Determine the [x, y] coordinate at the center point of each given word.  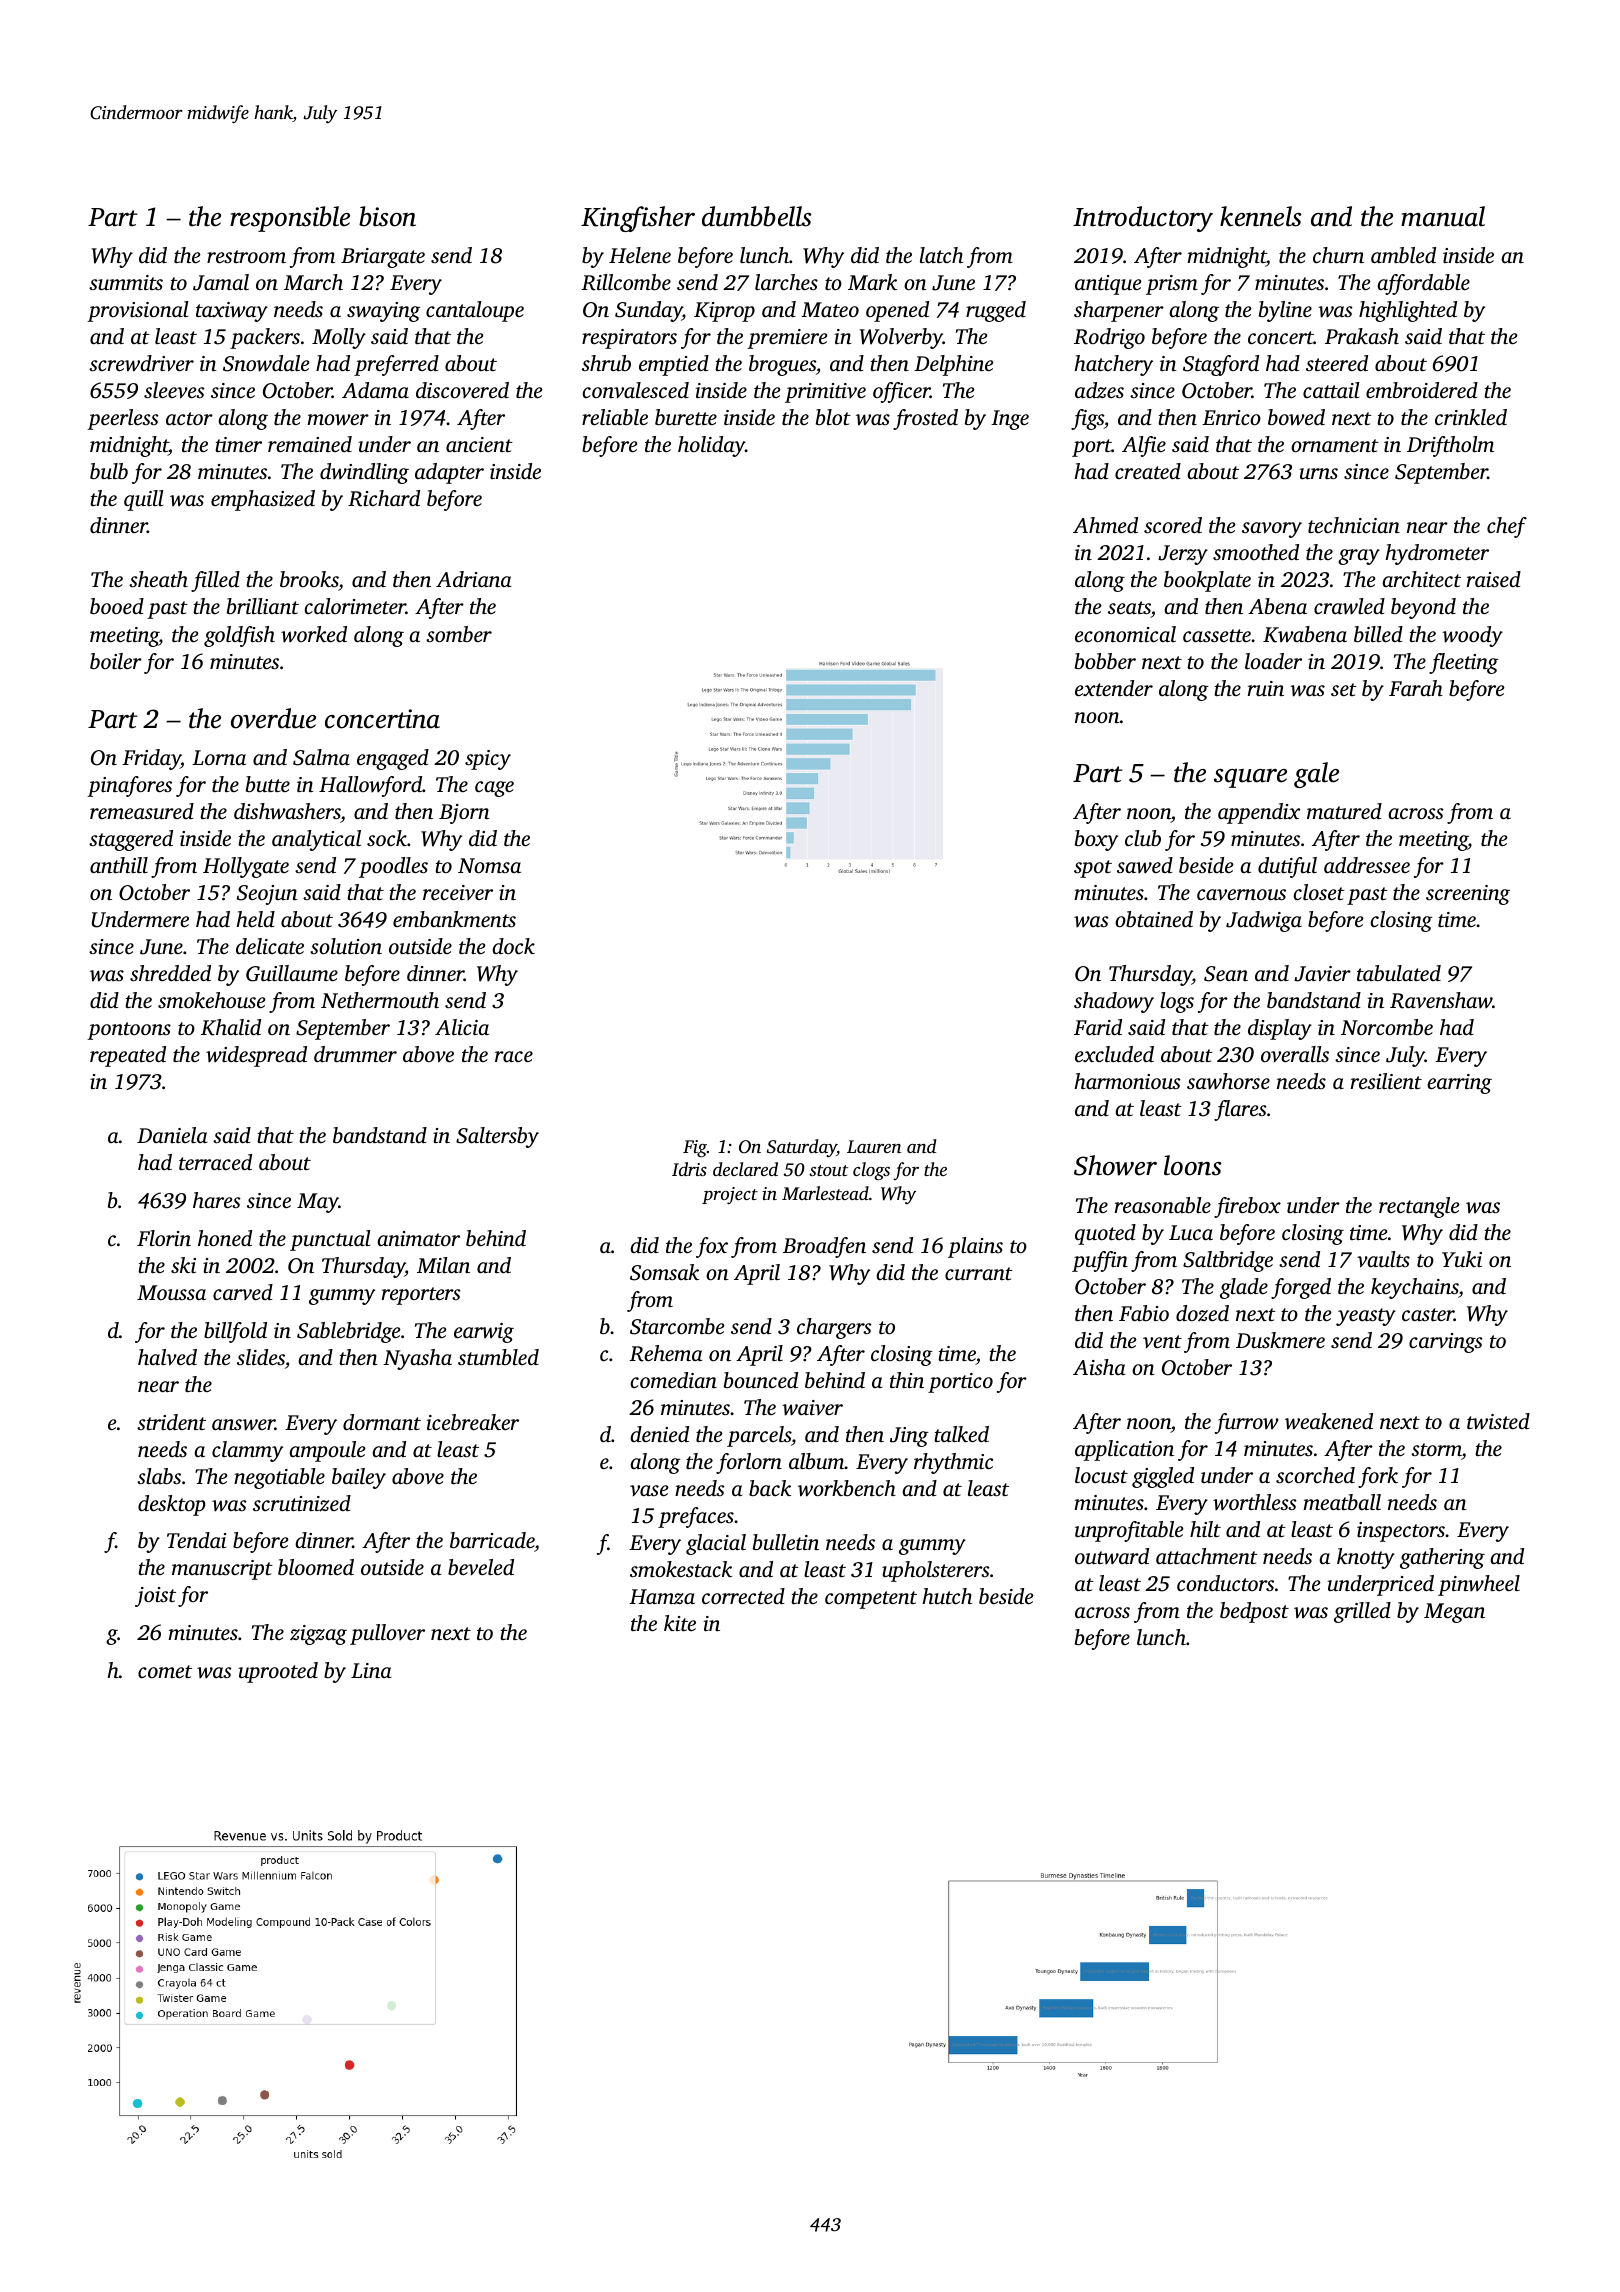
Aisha [1099, 1367]
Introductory [1143, 219]
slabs [159, 1476]
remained [310, 444]
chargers [834, 1328]
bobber [1105, 661]
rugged [996, 311]
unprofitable [1129, 1531]
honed [225, 1238]
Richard [384, 498]
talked [961, 1434]
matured [1344, 811]
